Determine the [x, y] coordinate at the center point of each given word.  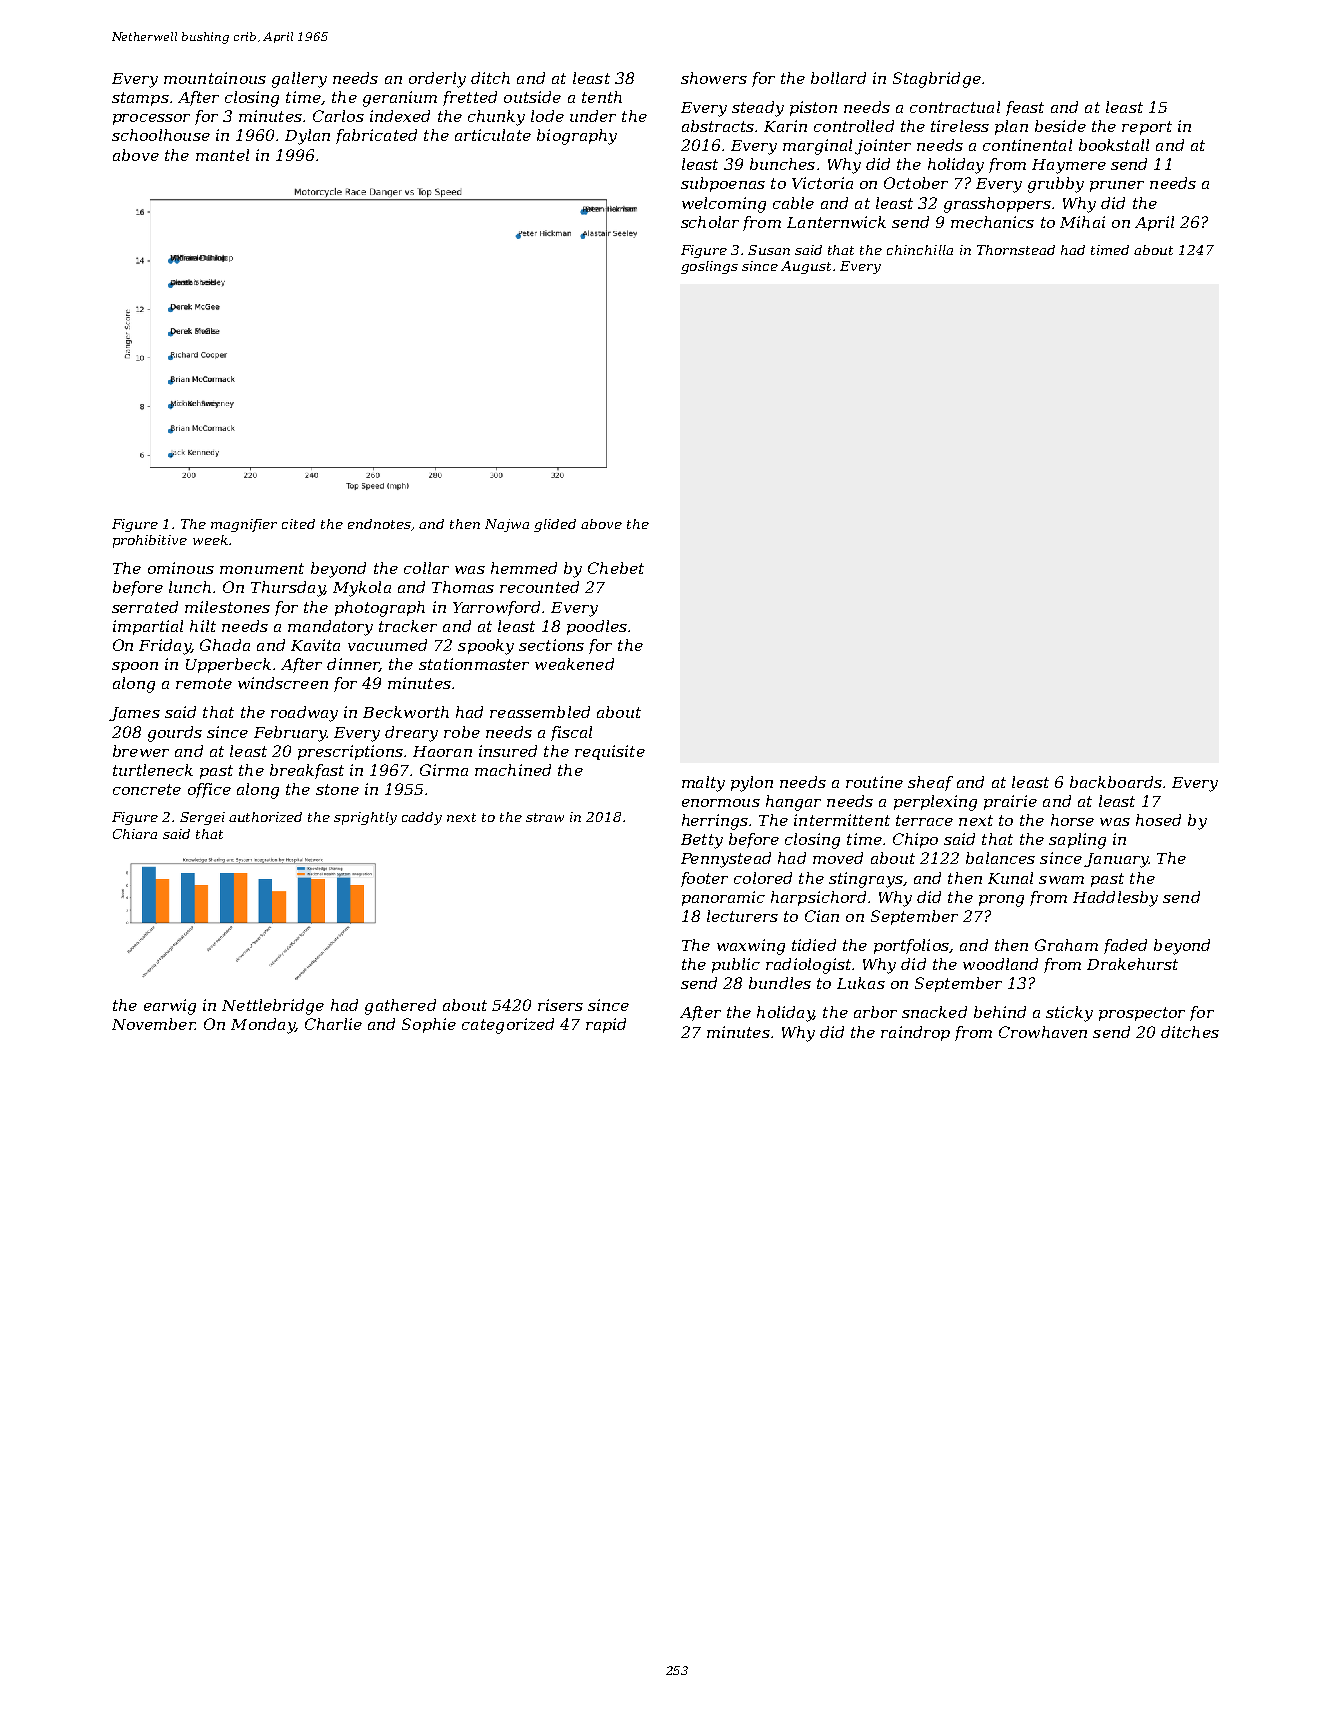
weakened [574, 664]
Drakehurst [1132, 964]
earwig [170, 1007]
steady [758, 109]
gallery [299, 80]
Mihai [1082, 222]
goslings [709, 267]
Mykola [362, 589]
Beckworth [406, 712]
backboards [1116, 782]
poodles [597, 627]
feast [1025, 108]
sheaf [930, 783]
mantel [222, 155]
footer [704, 879]
